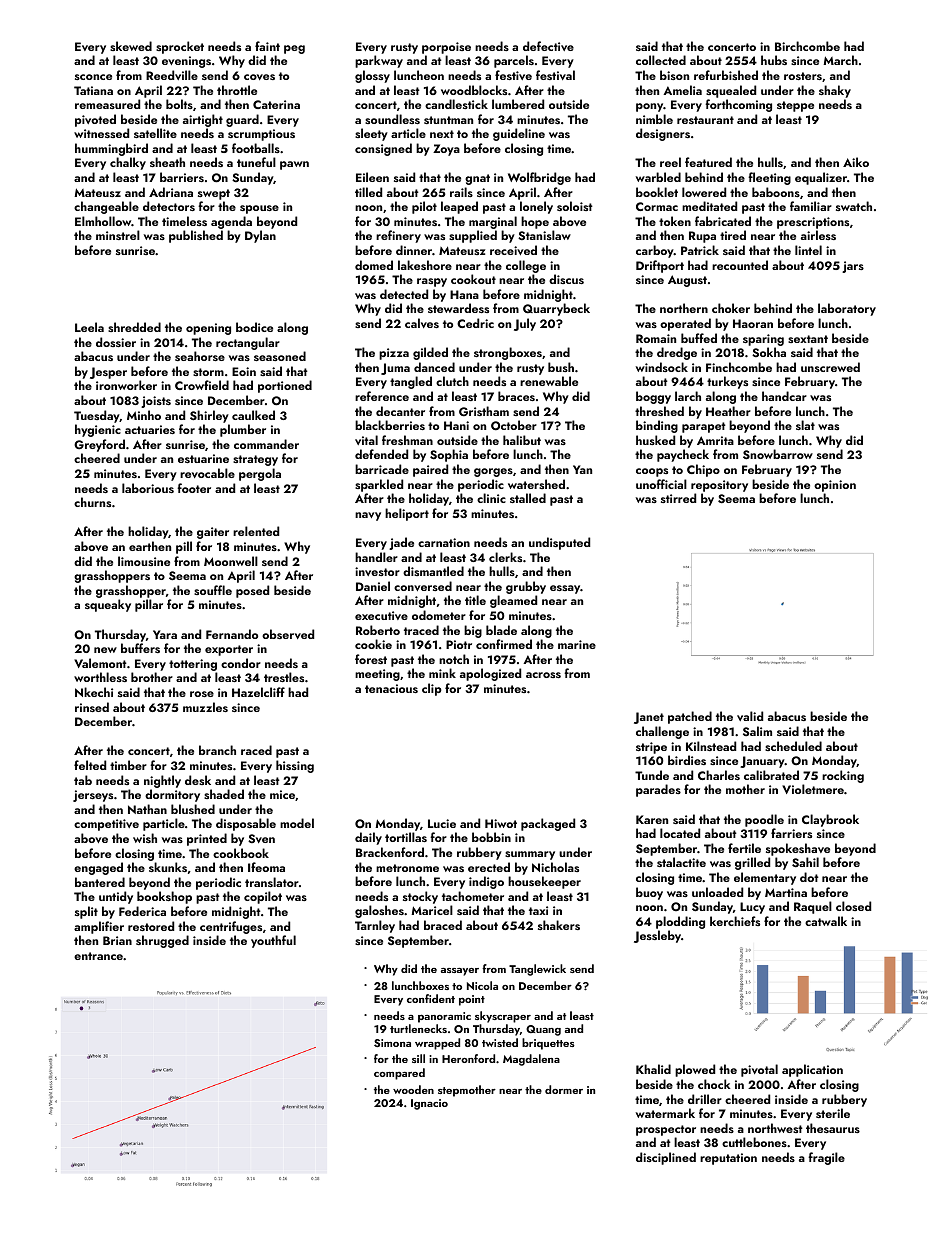 Image resolution: width=952 pixels, height=1233 pixels. What do you see at coordinates (377, 675) in the screenshot?
I see `meeting` at bounding box center [377, 675].
